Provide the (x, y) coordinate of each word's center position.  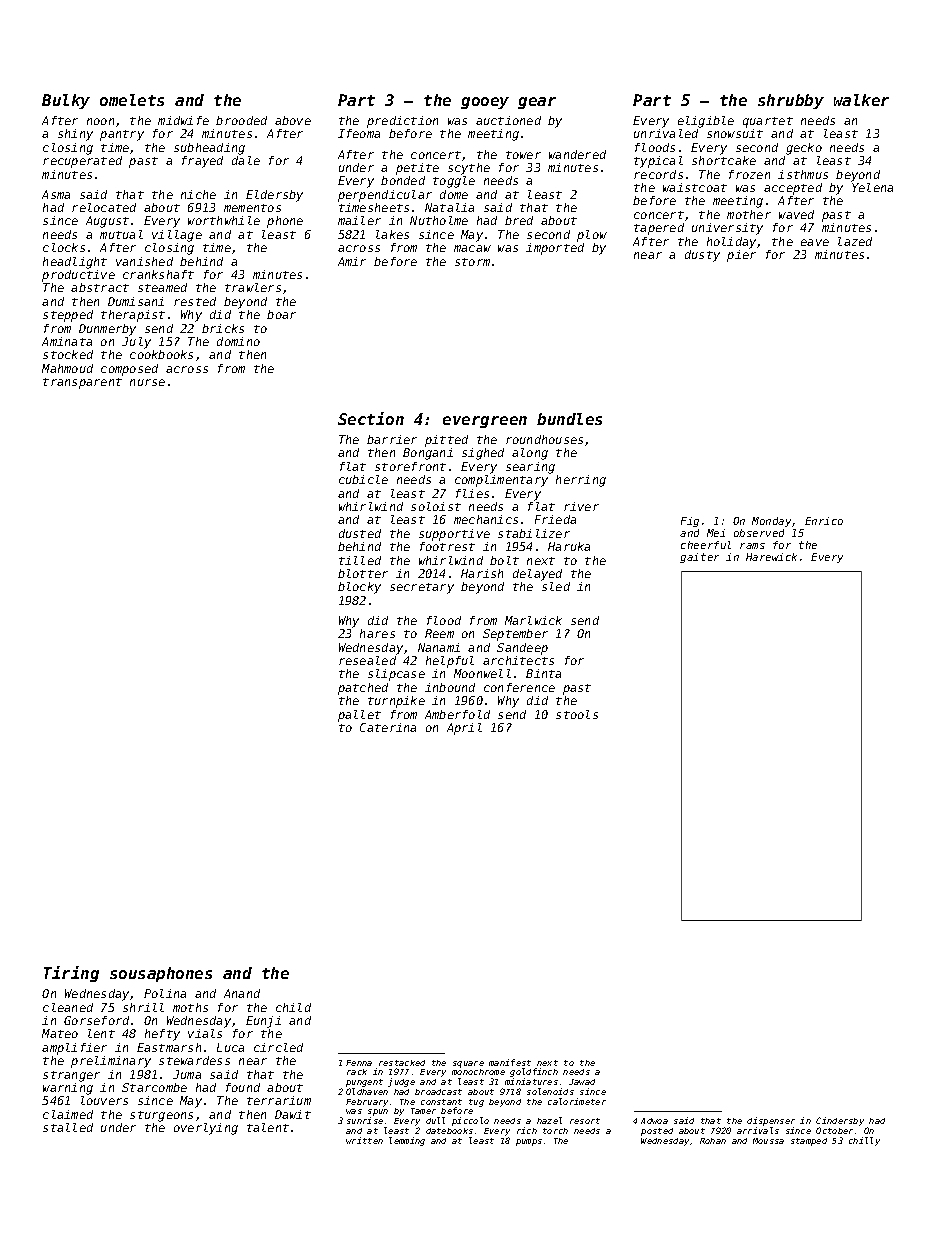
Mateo (60, 1033)
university (727, 229)
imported (555, 249)
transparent (82, 383)
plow (592, 236)
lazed (855, 241)
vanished (144, 261)
